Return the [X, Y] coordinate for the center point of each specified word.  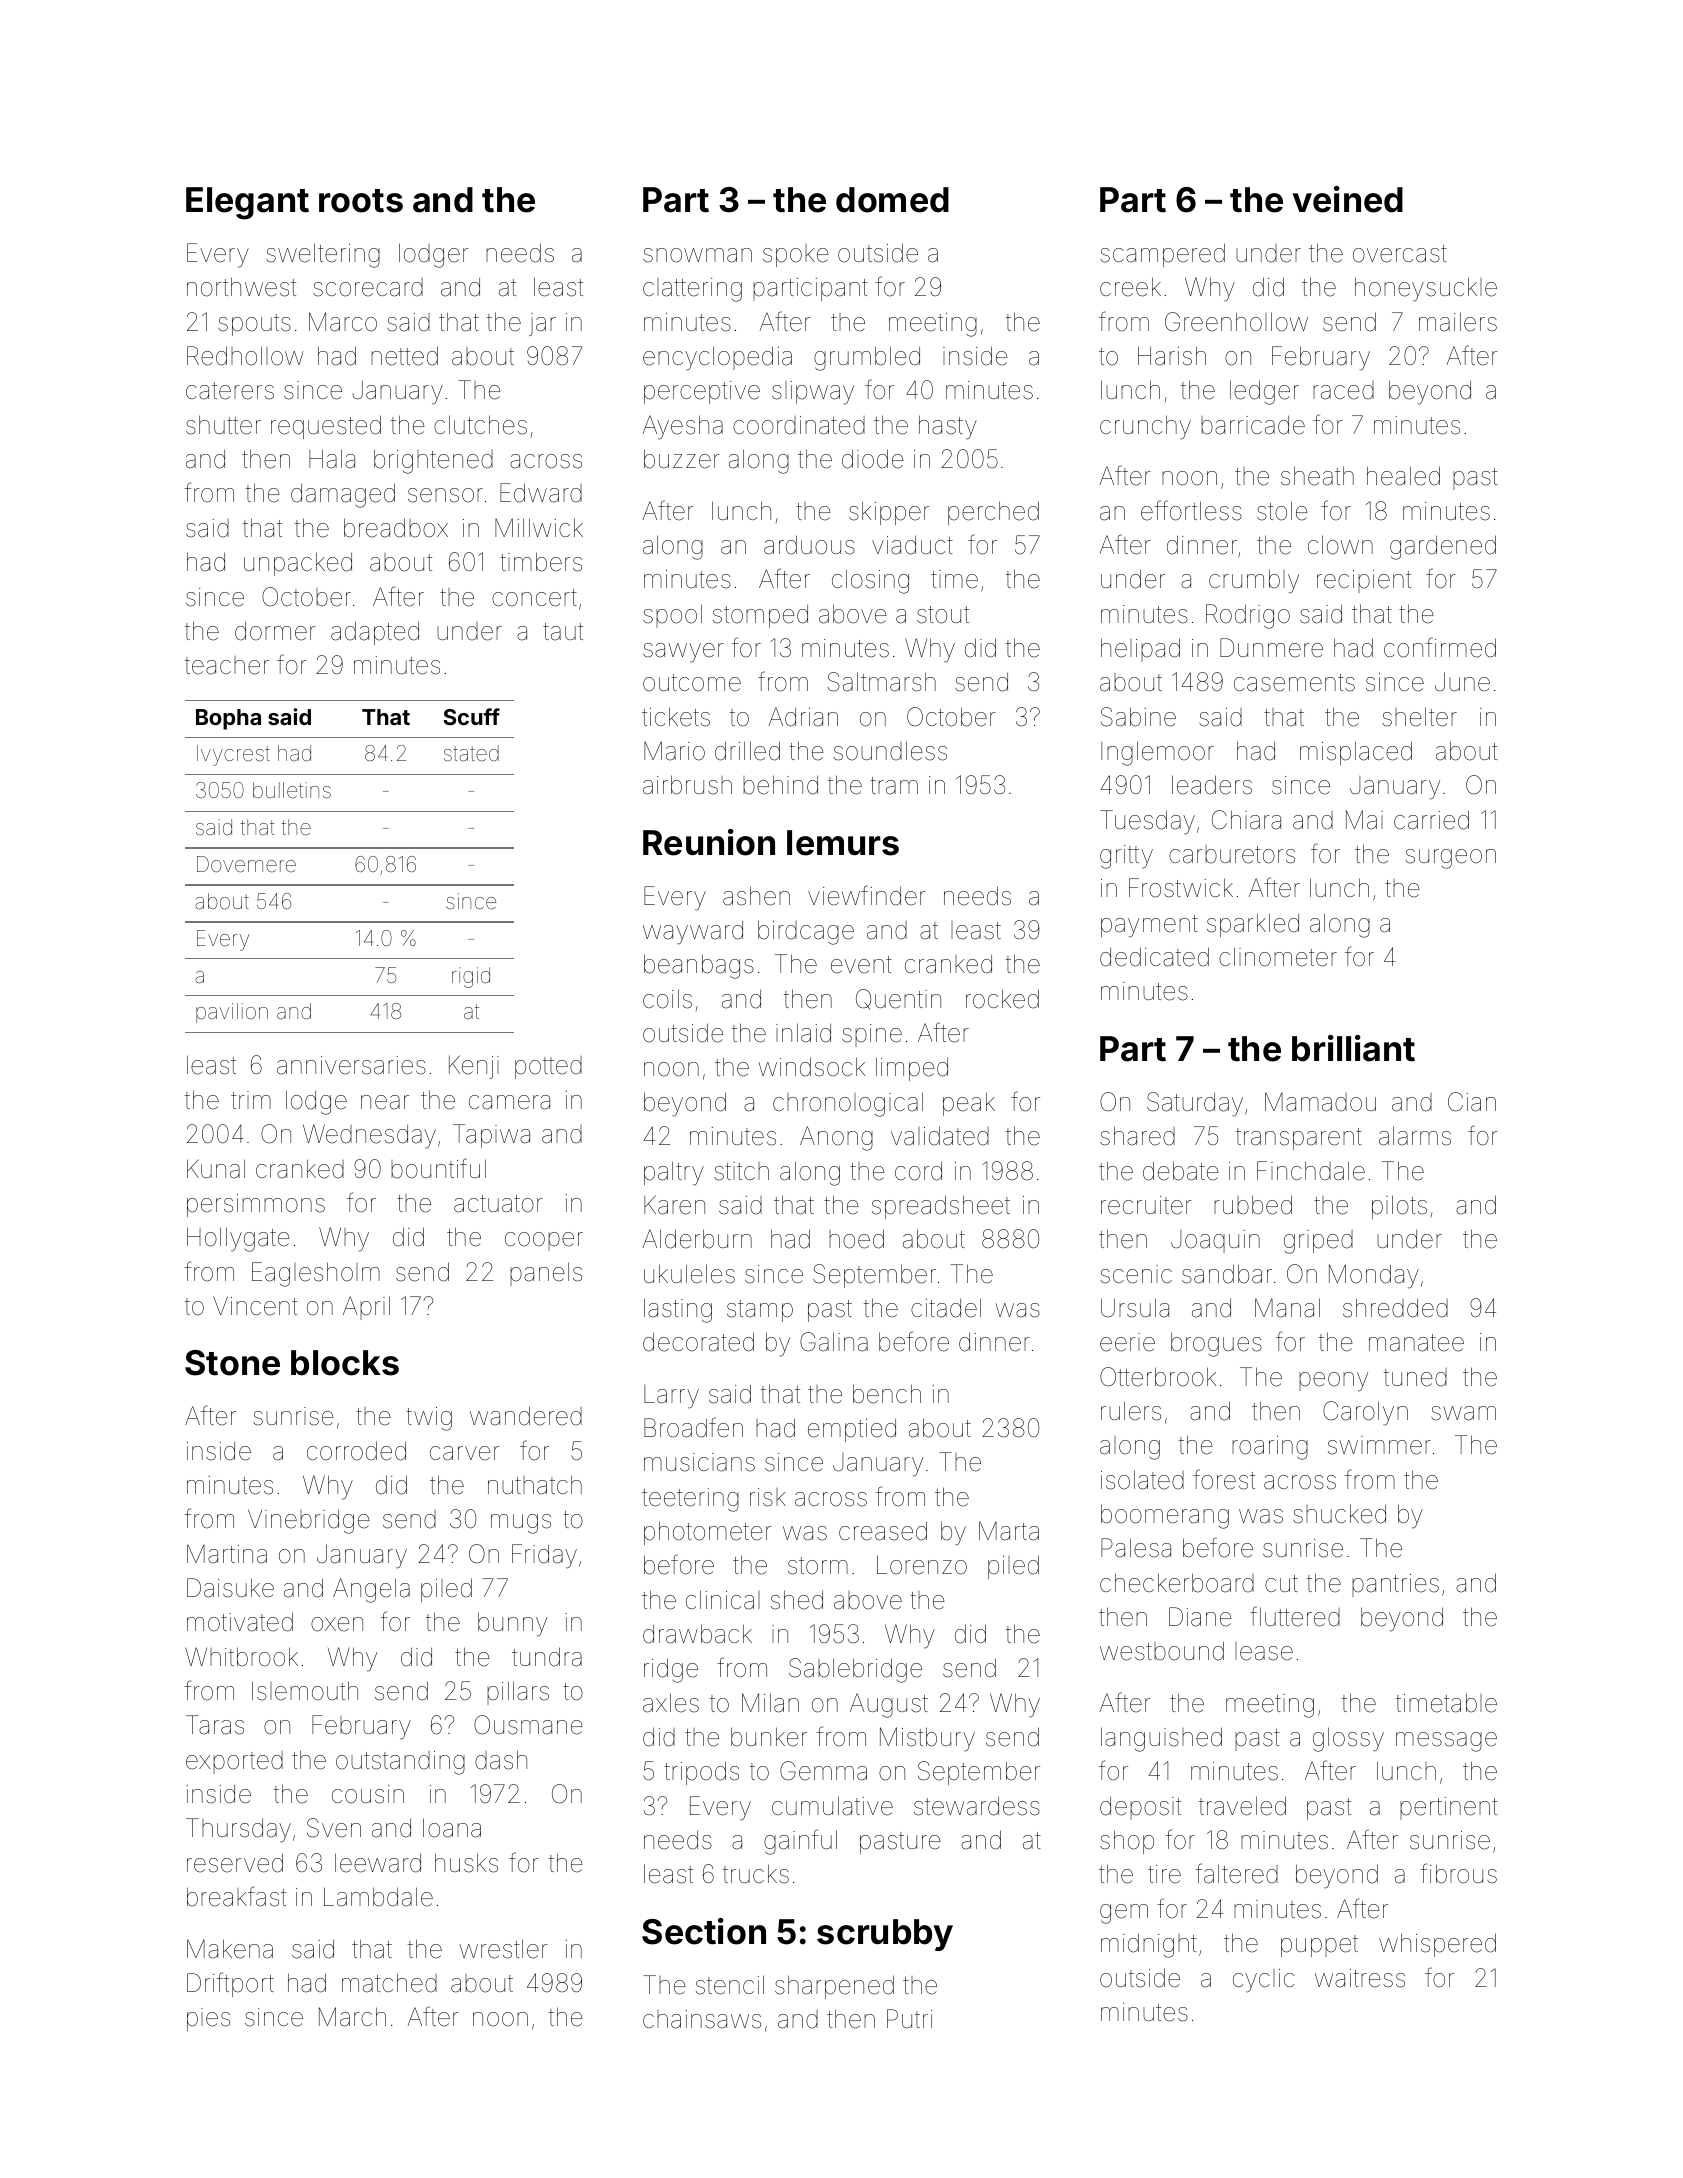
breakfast [236, 1896]
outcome [692, 683]
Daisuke [230, 1588]
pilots [1399, 1207]
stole [1282, 511]
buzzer [682, 459]
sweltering [323, 255]
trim [251, 1100]
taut [563, 632]
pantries [1395, 1585]
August [889, 1705]
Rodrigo [1248, 616]
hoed [856, 1239]
